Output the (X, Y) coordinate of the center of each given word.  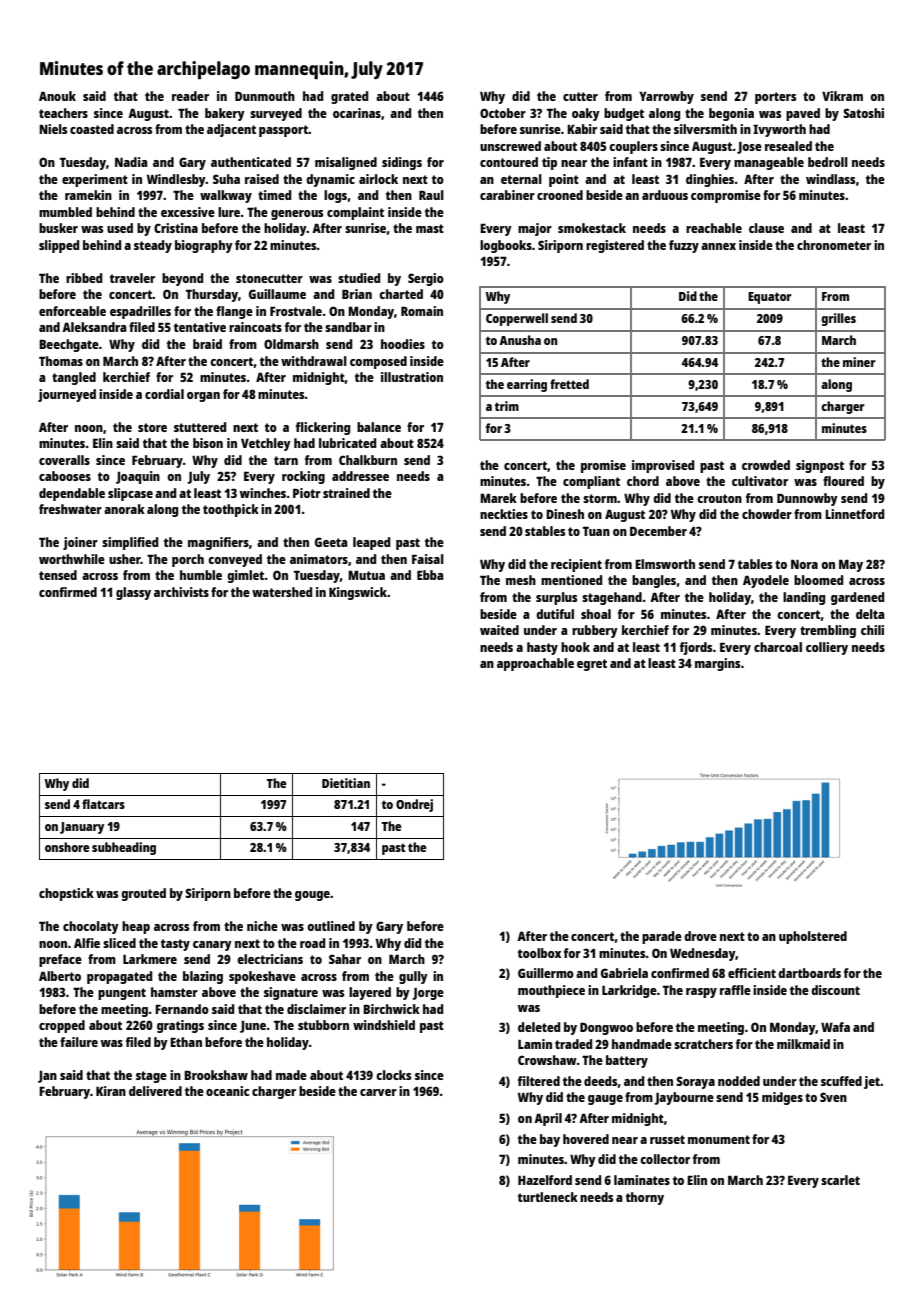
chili (872, 630)
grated (349, 97)
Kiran (111, 1091)
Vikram (842, 96)
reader (190, 96)
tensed (58, 575)
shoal (596, 614)
